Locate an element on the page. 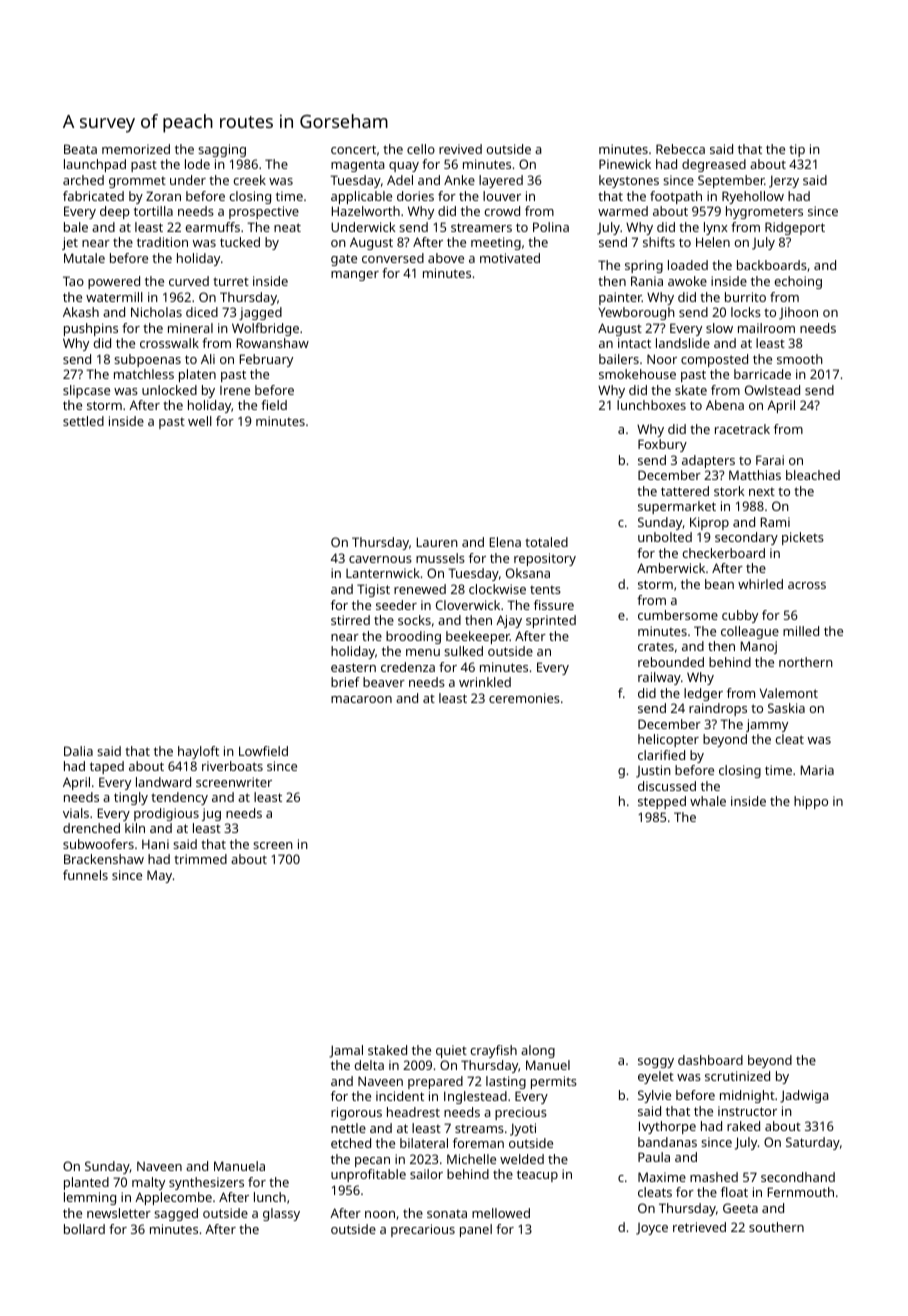  hippo is located at coordinates (811, 802).
